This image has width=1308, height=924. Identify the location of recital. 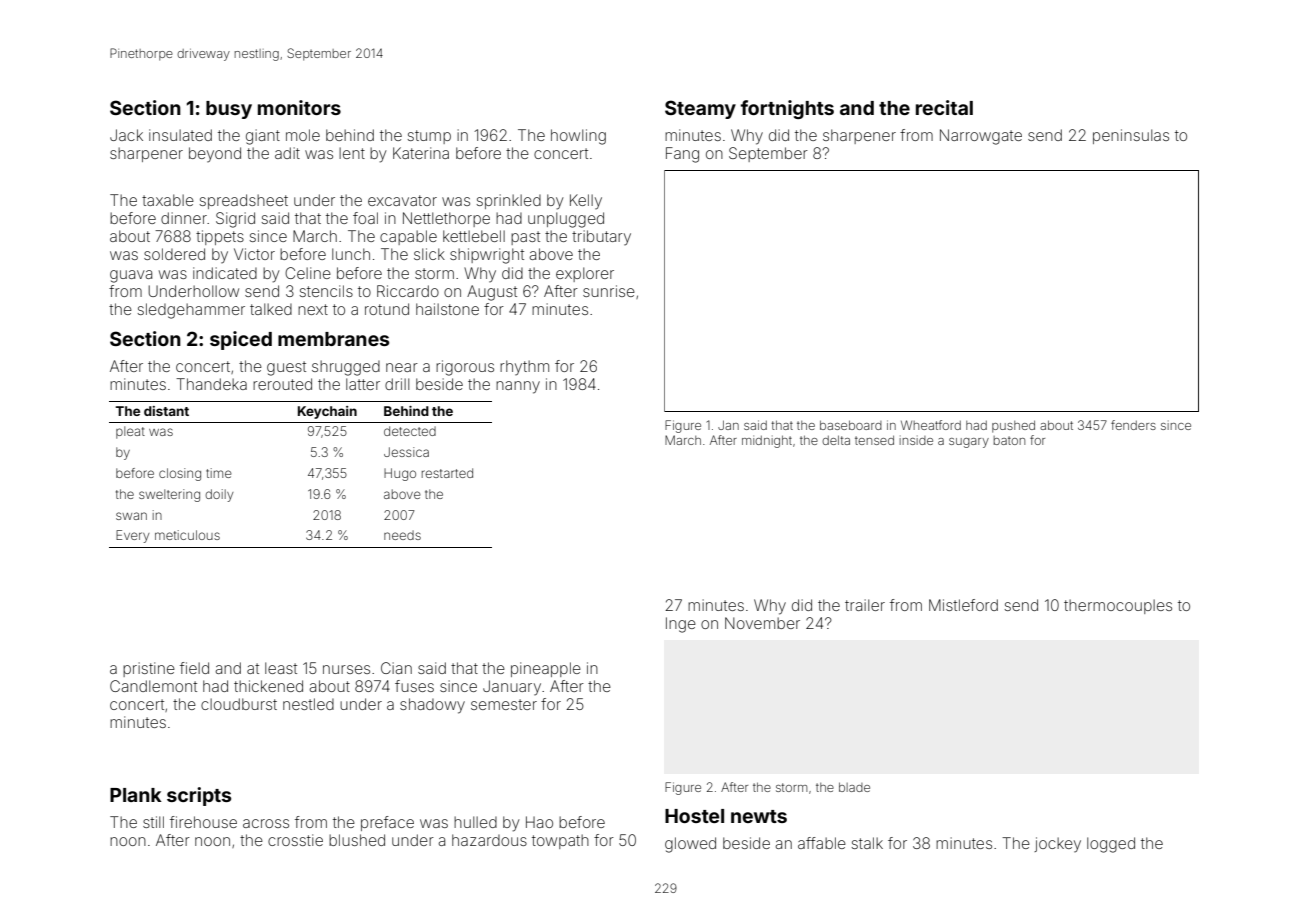
(944, 107).
